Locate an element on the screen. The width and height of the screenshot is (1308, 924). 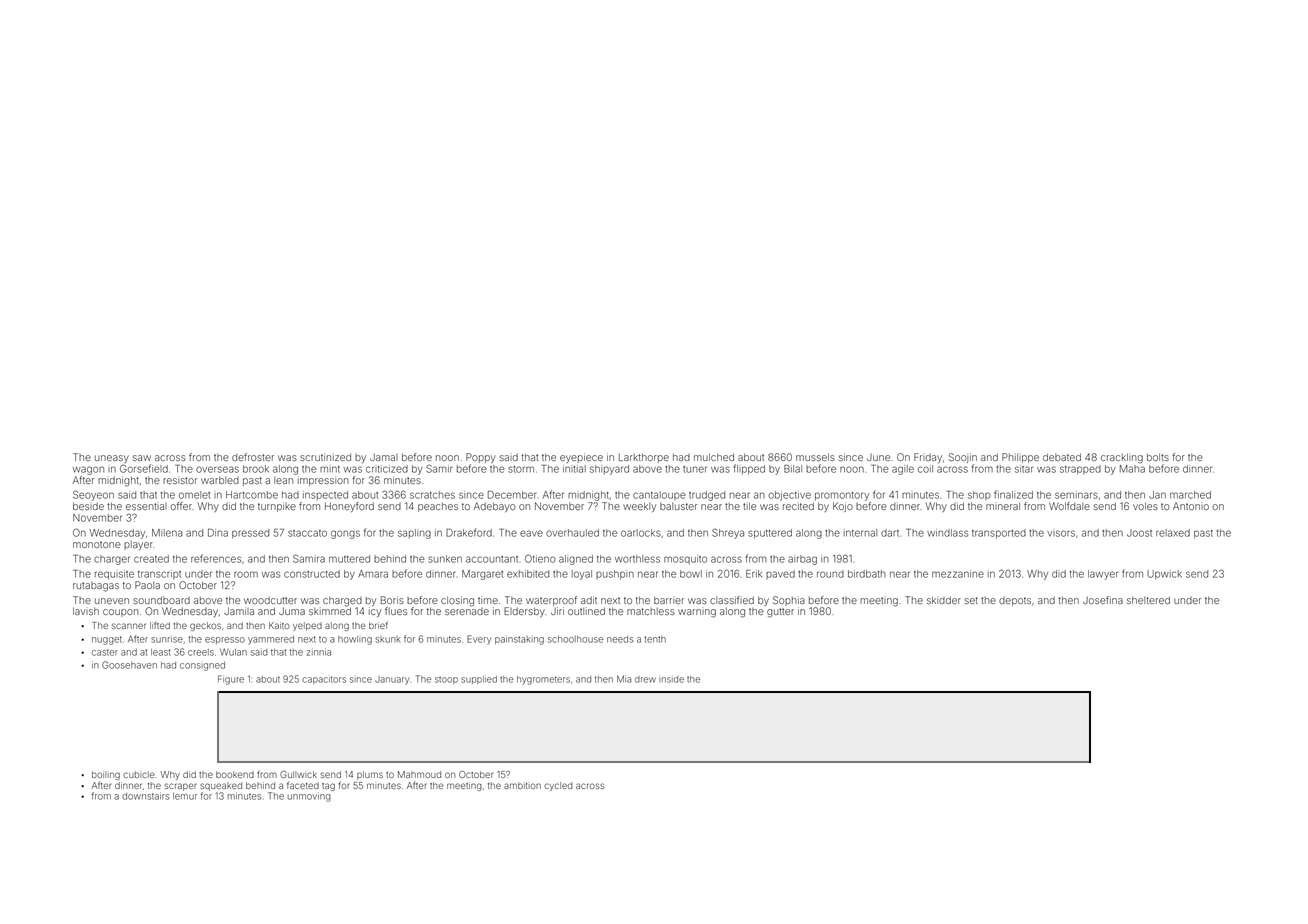
weekly is located at coordinates (639, 507).
